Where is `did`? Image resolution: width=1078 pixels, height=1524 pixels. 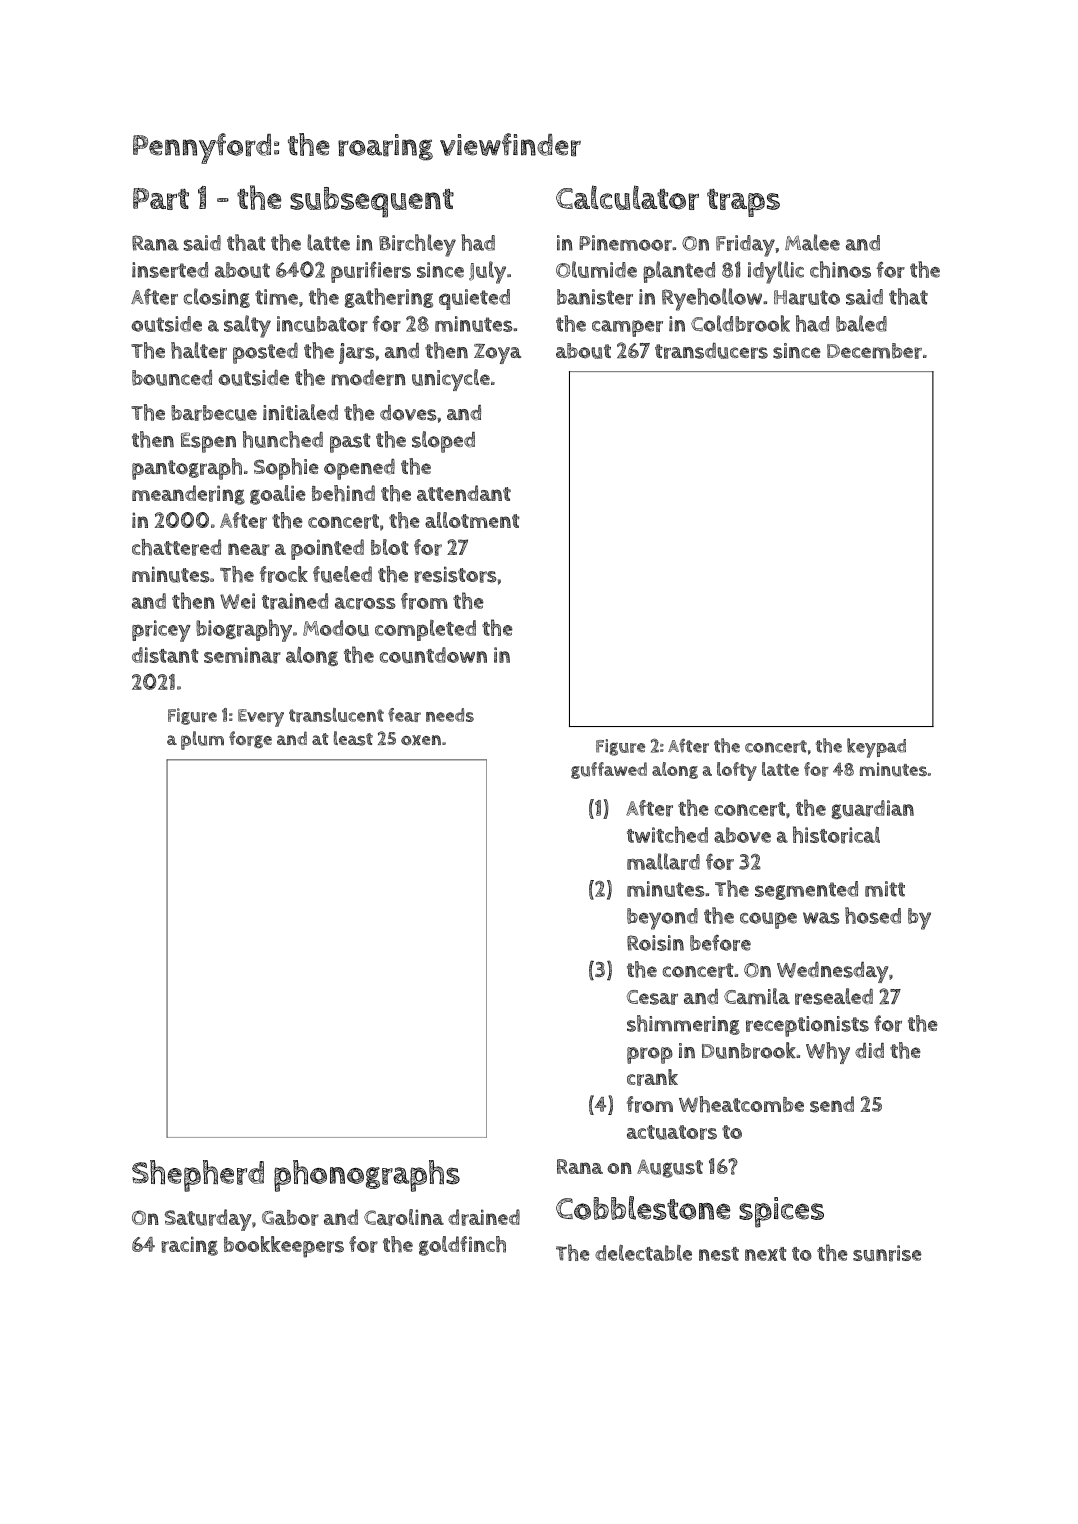
did is located at coordinates (869, 1050).
